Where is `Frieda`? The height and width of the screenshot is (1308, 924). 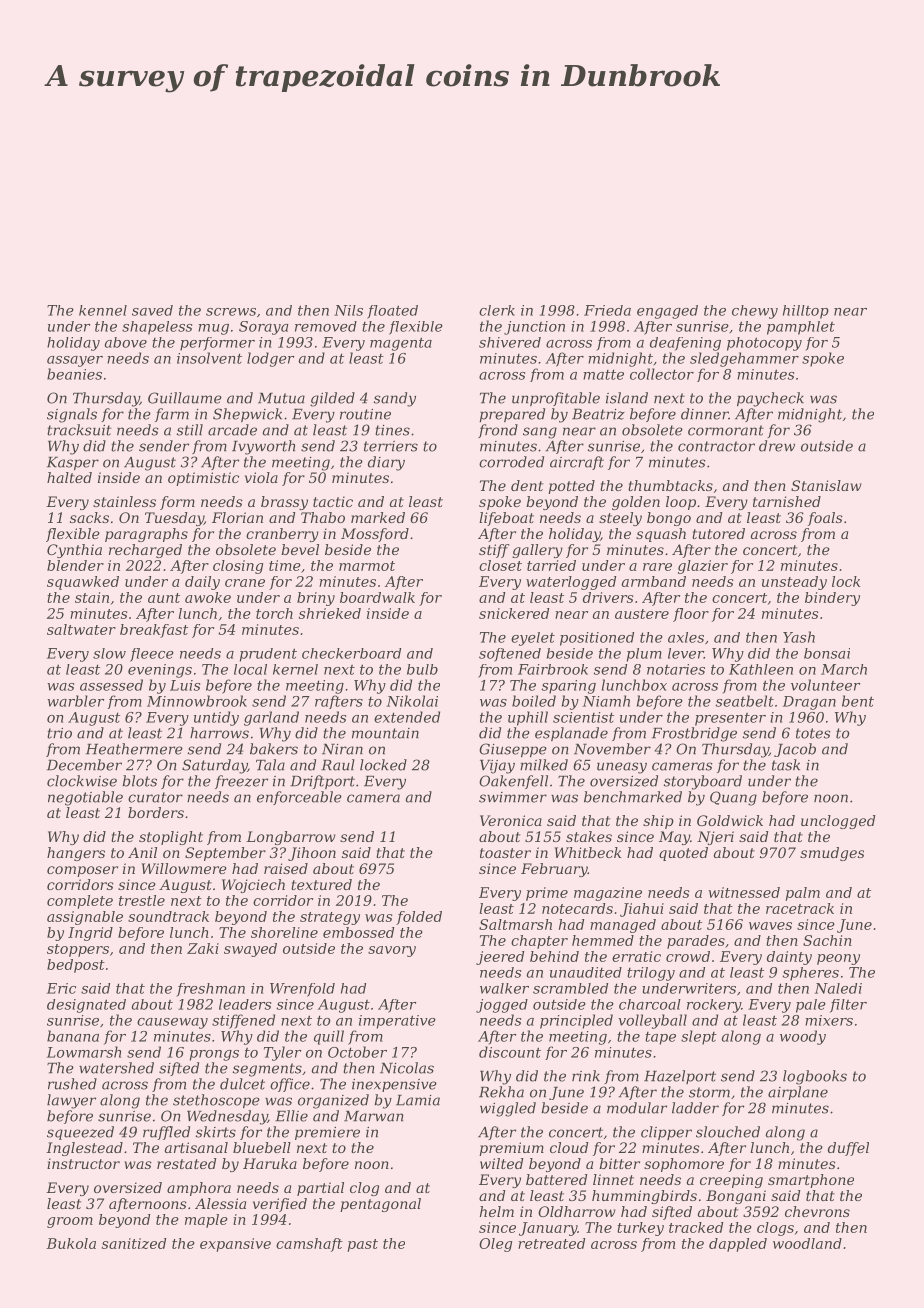 Frieda is located at coordinates (607, 310).
